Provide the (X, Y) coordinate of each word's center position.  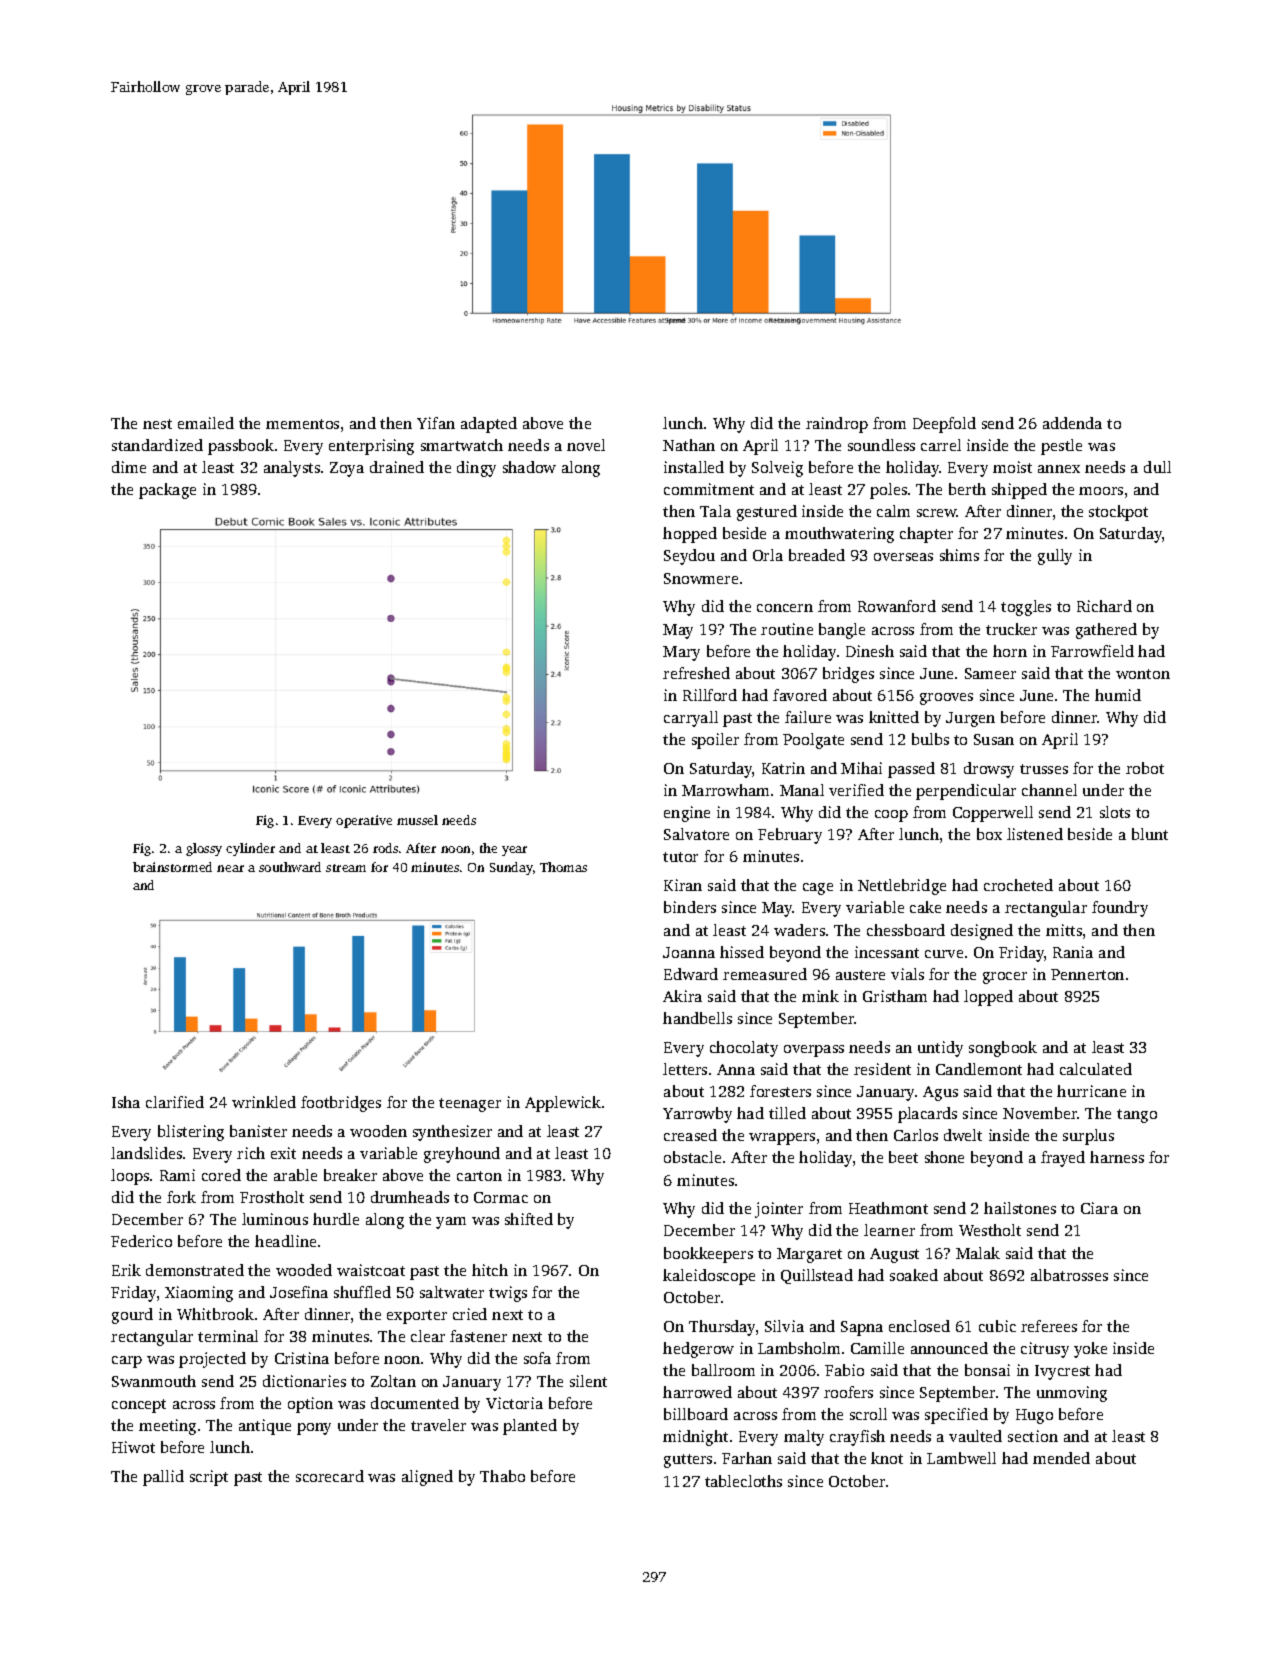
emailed (206, 423)
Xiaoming (199, 1294)
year (514, 851)
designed (982, 932)
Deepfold (944, 425)
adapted (489, 425)
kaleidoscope (709, 1277)
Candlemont (979, 1069)
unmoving (1072, 1394)
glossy (204, 849)
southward (290, 867)
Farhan (747, 1458)
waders (799, 930)
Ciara (1099, 1208)
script (209, 1478)
